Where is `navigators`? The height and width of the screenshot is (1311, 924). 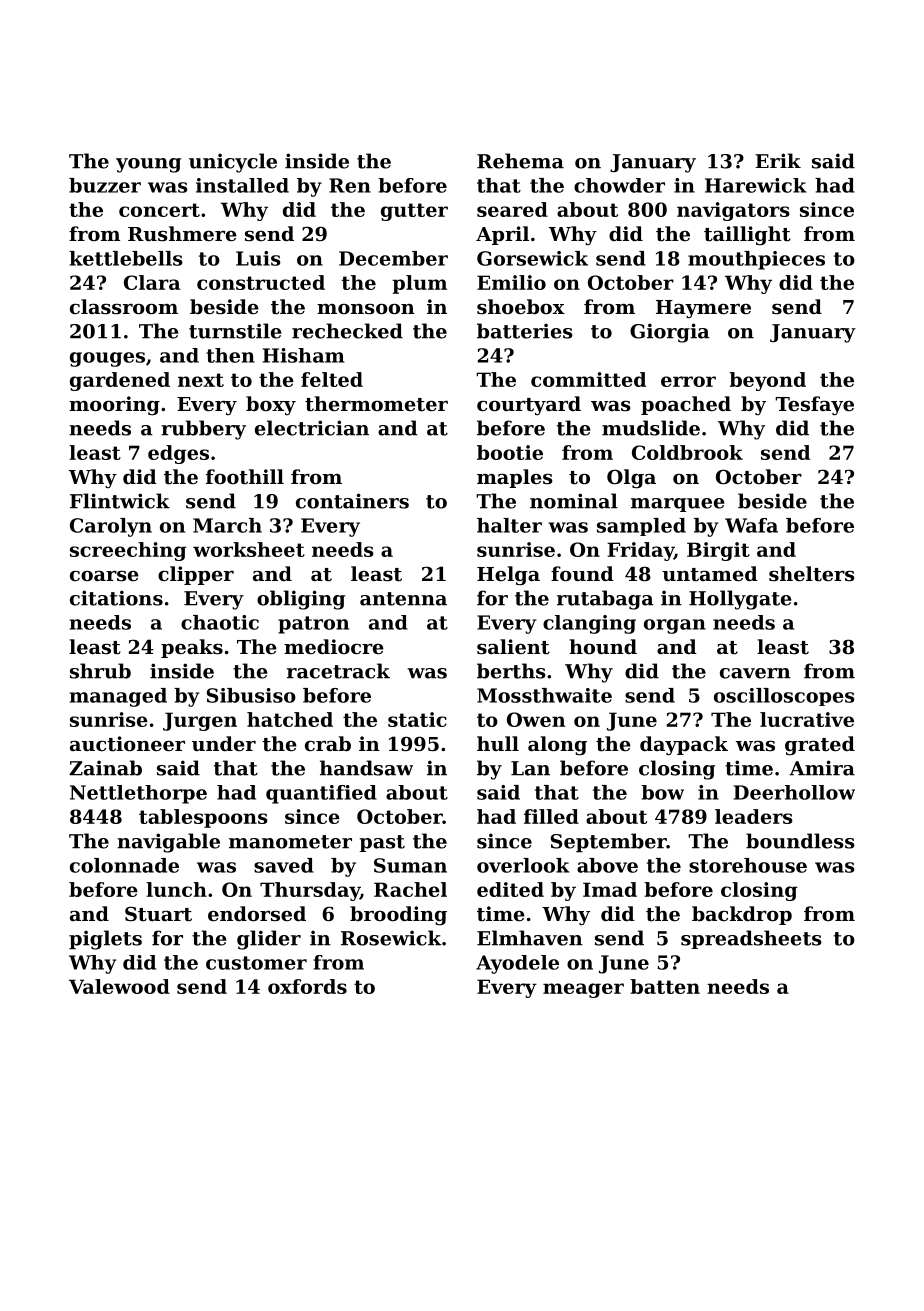
navigators is located at coordinates (733, 211).
